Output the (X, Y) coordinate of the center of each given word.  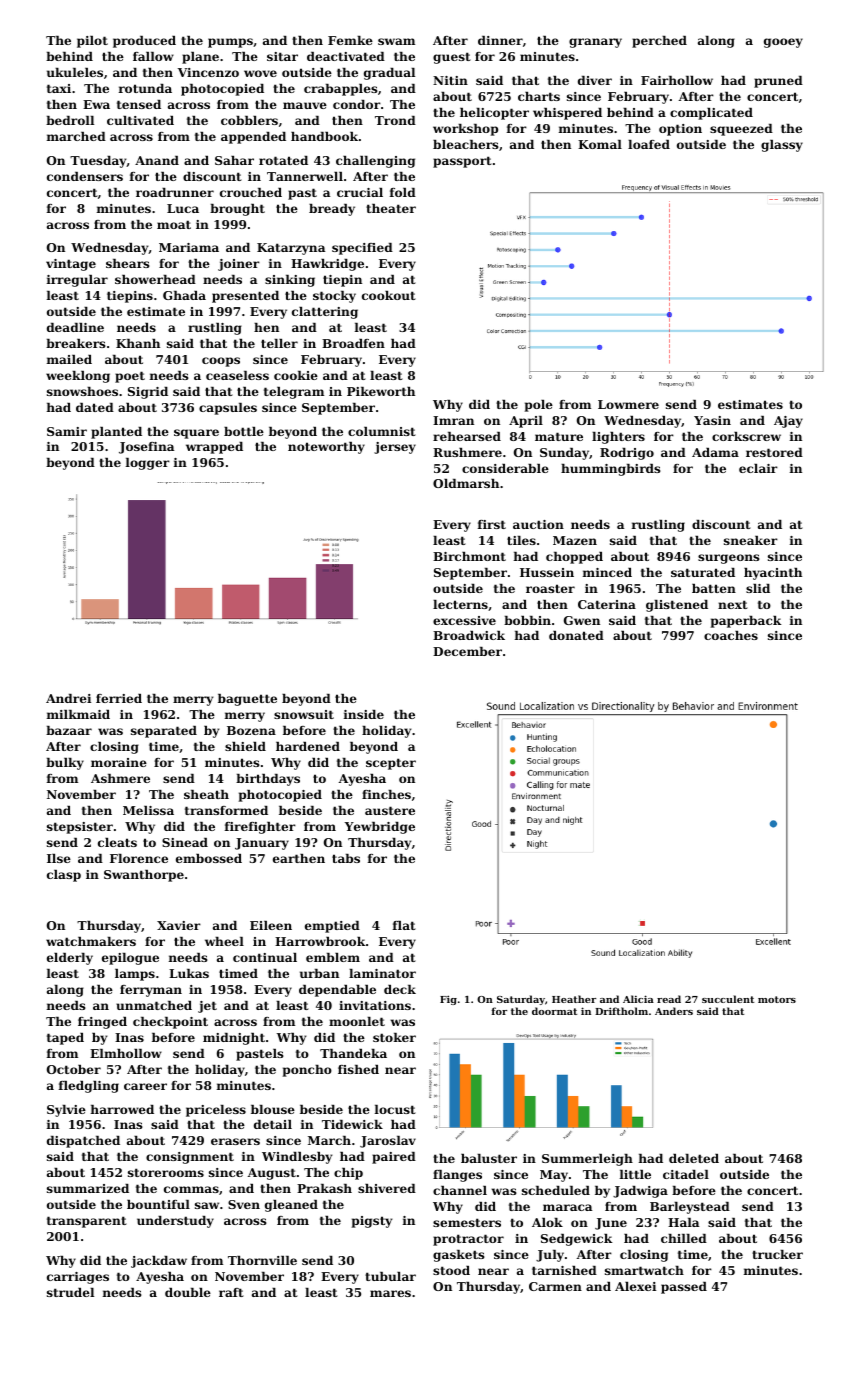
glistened (677, 606)
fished (358, 1069)
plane (200, 58)
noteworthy (326, 448)
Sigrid (148, 393)
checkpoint (170, 1023)
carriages (78, 1278)
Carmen (555, 1286)
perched (659, 42)
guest (452, 58)
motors (777, 999)
